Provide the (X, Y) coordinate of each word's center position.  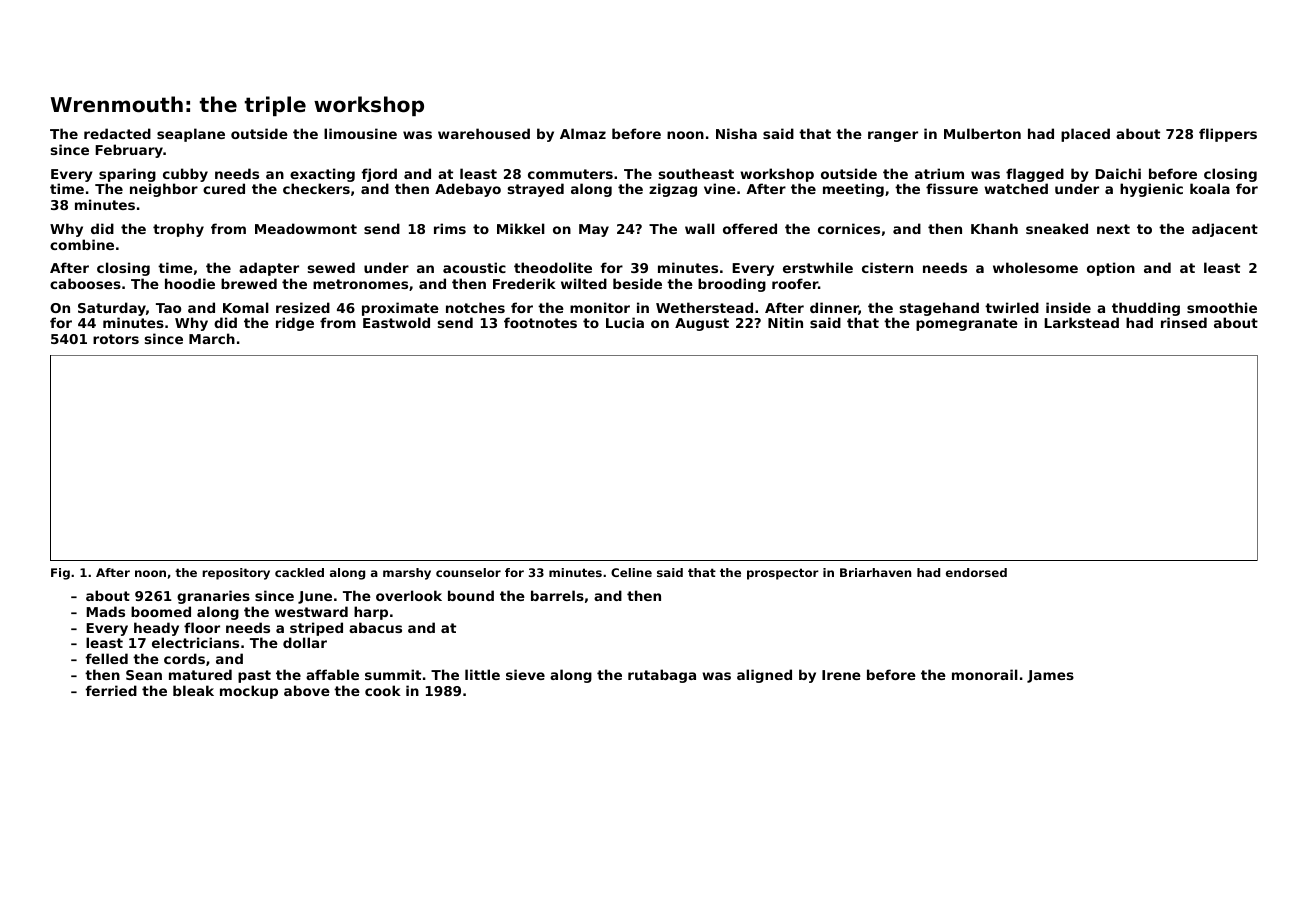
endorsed (976, 572)
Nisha (736, 133)
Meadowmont (306, 228)
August (702, 324)
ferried (111, 690)
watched (1016, 188)
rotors (116, 339)
